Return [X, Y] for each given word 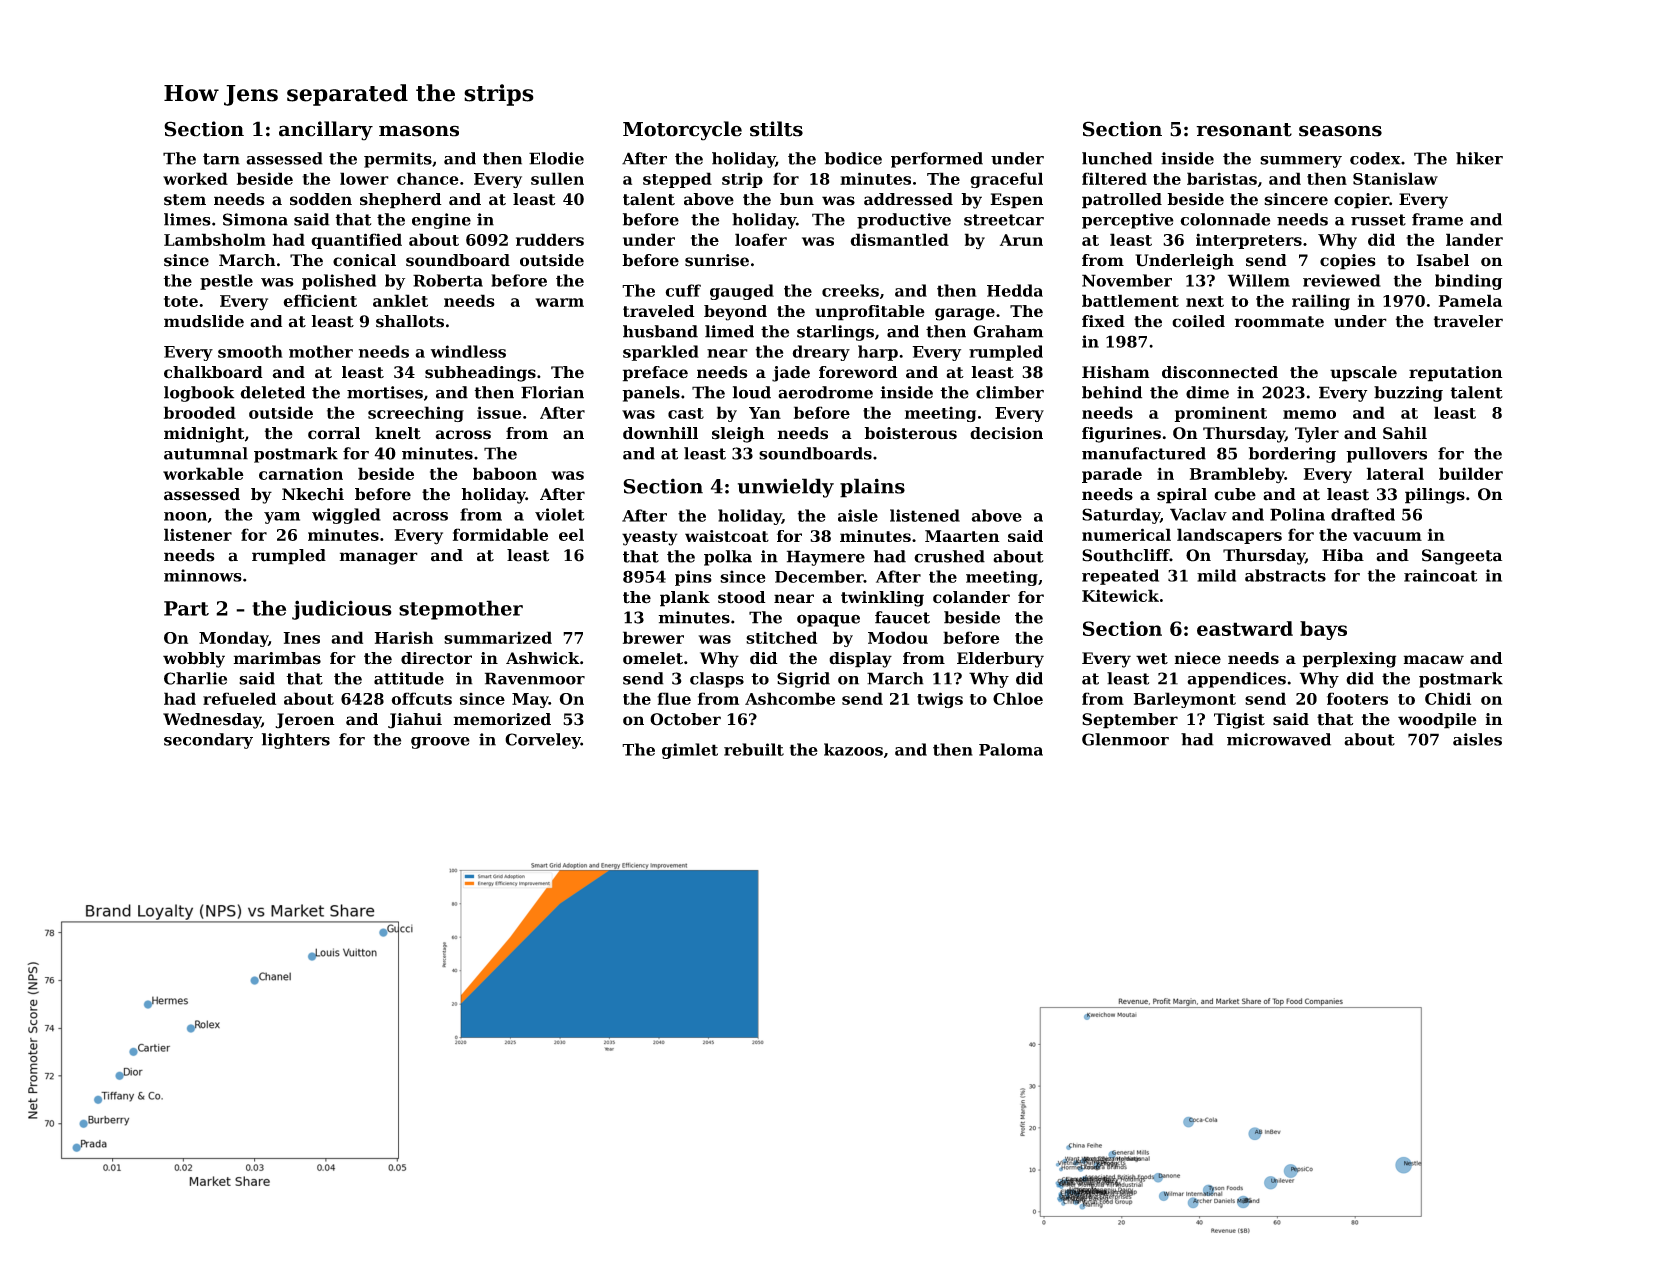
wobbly [194, 660]
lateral [1395, 473]
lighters [296, 741]
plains [872, 488]
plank [685, 599]
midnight [204, 435]
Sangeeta [1462, 557]
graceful [1006, 180]
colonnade [1225, 219]
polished [339, 282]
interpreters [1249, 241]
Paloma [1011, 749]
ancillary [326, 131]
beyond [735, 313]
